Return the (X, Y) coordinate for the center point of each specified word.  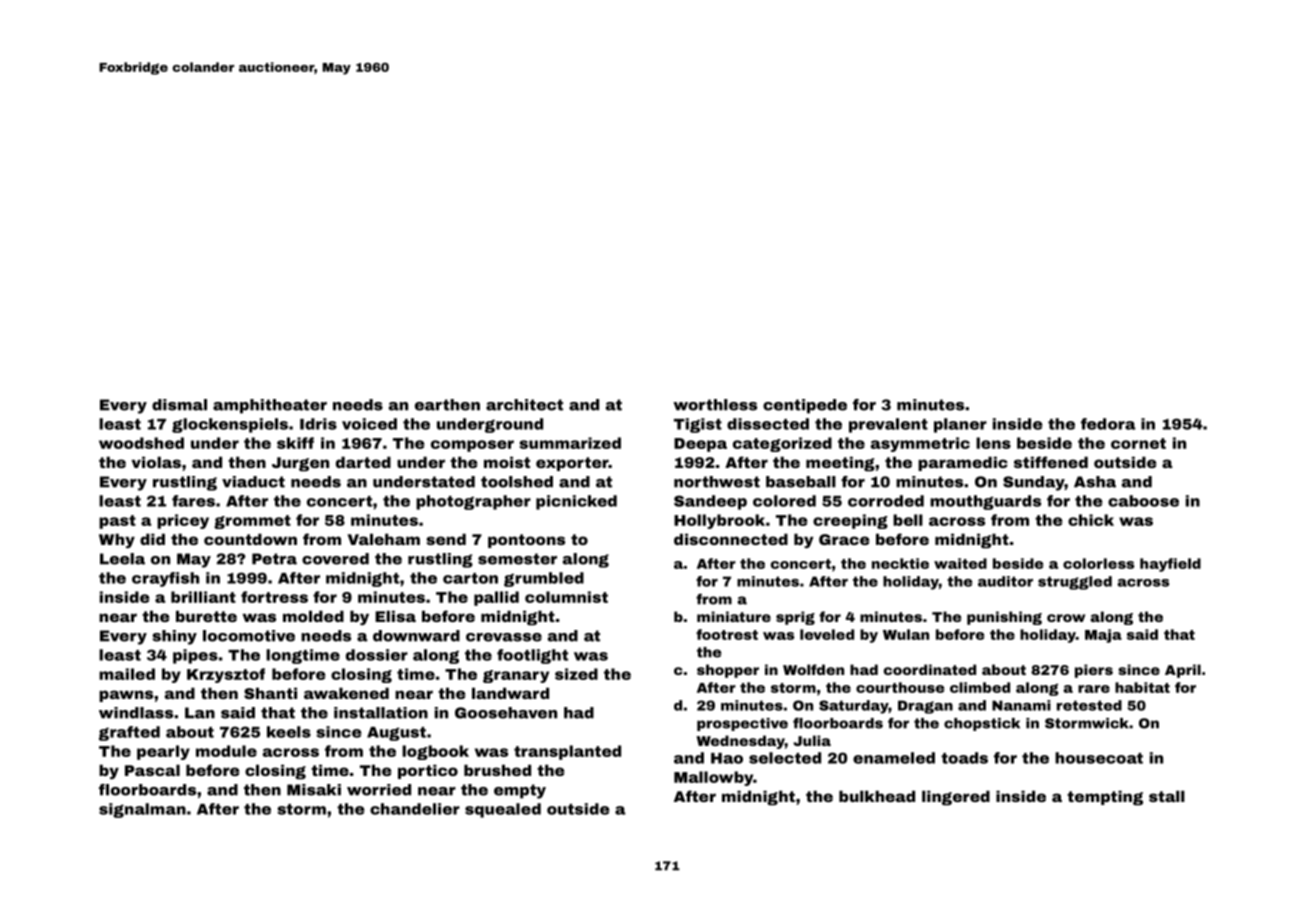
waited (960, 563)
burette (206, 616)
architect (524, 405)
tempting (1105, 798)
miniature (734, 616)
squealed (503, 810)
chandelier (415, 809)
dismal (179, 405)
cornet (1138, 443)
